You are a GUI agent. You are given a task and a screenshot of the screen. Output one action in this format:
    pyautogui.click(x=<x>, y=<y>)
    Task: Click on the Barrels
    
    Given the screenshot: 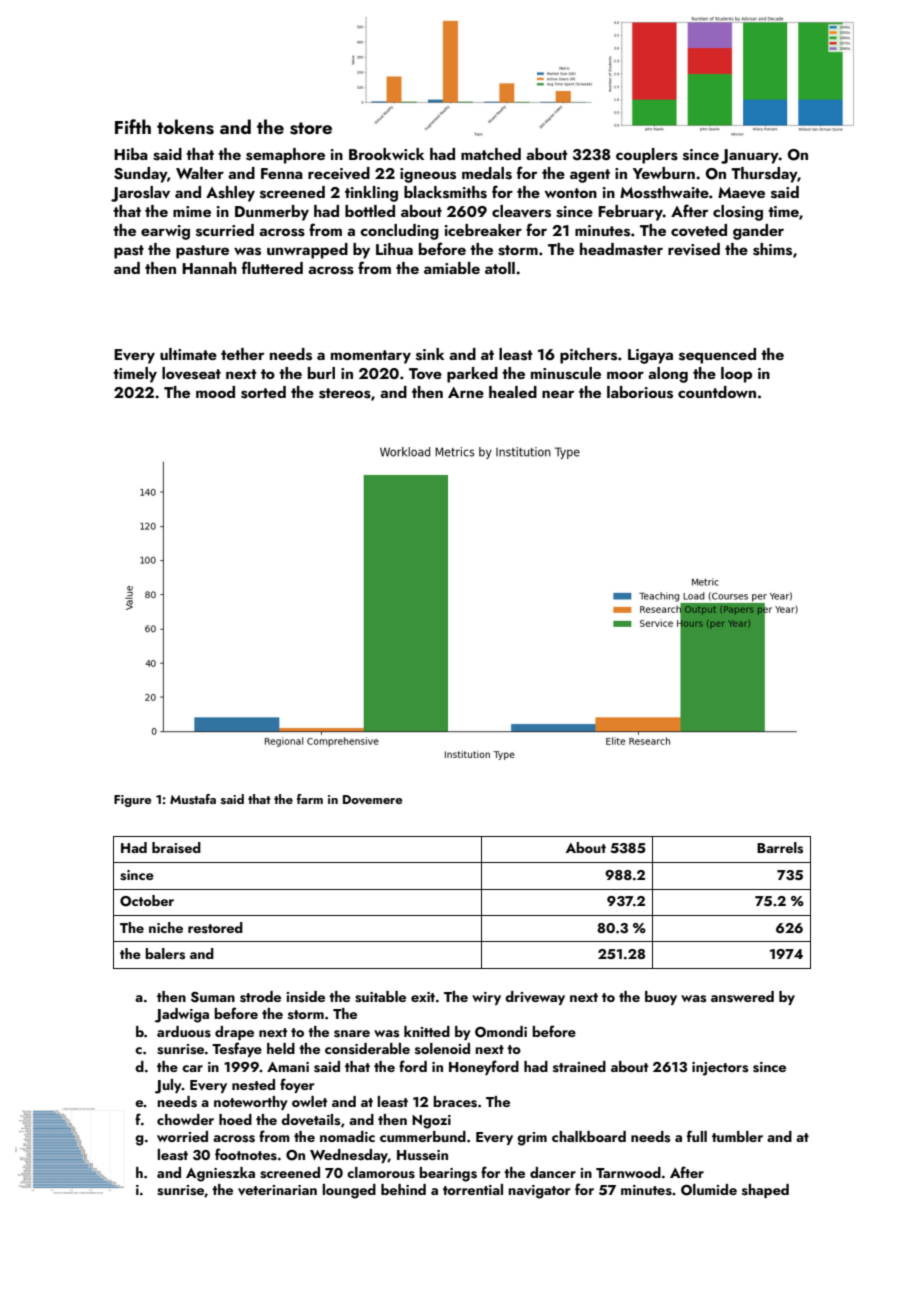 What is the action you would take?
    pyautogui.click(x=780, y=848)
